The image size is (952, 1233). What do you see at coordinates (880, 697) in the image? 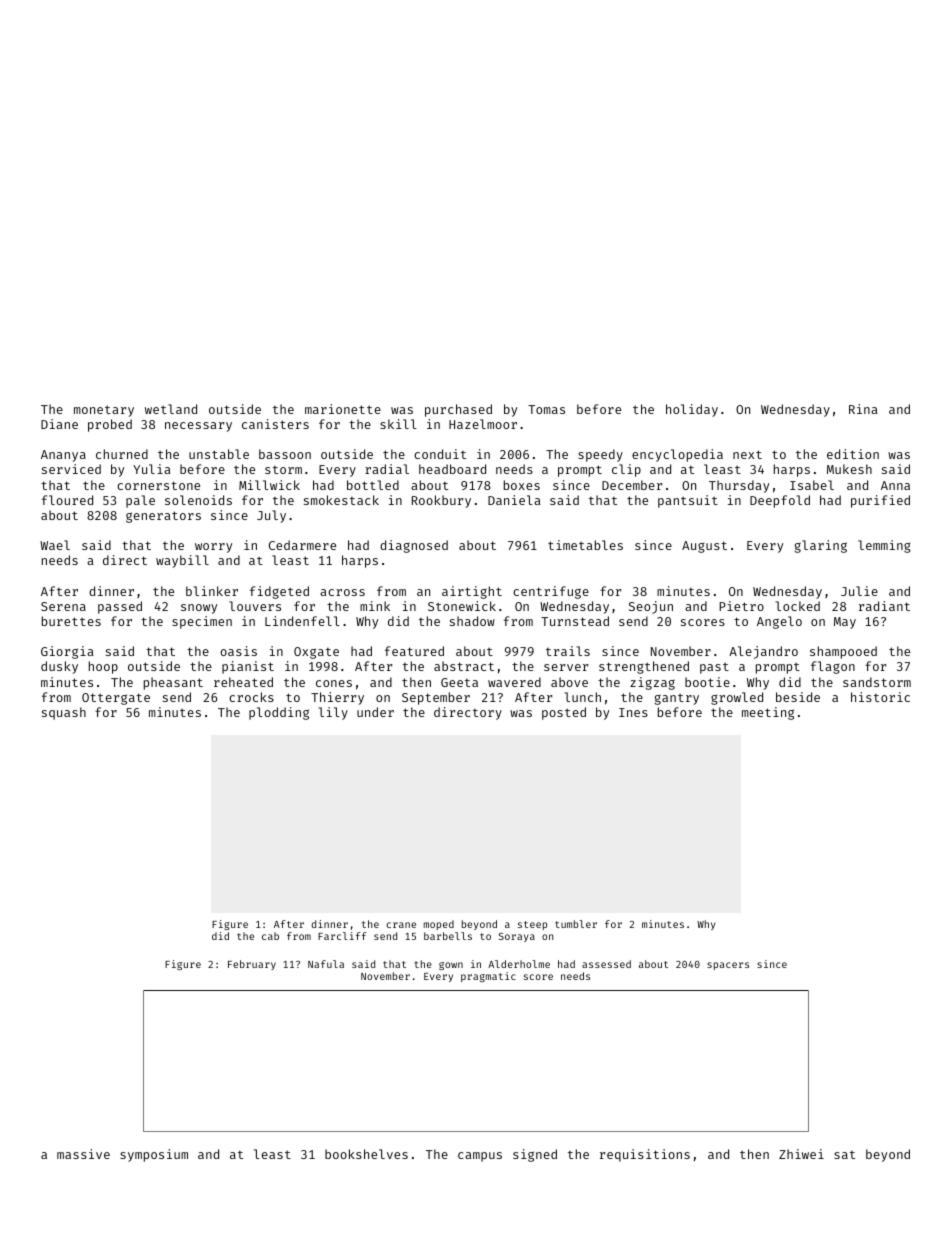
I see `historic` at bounding box center [880, 697].
